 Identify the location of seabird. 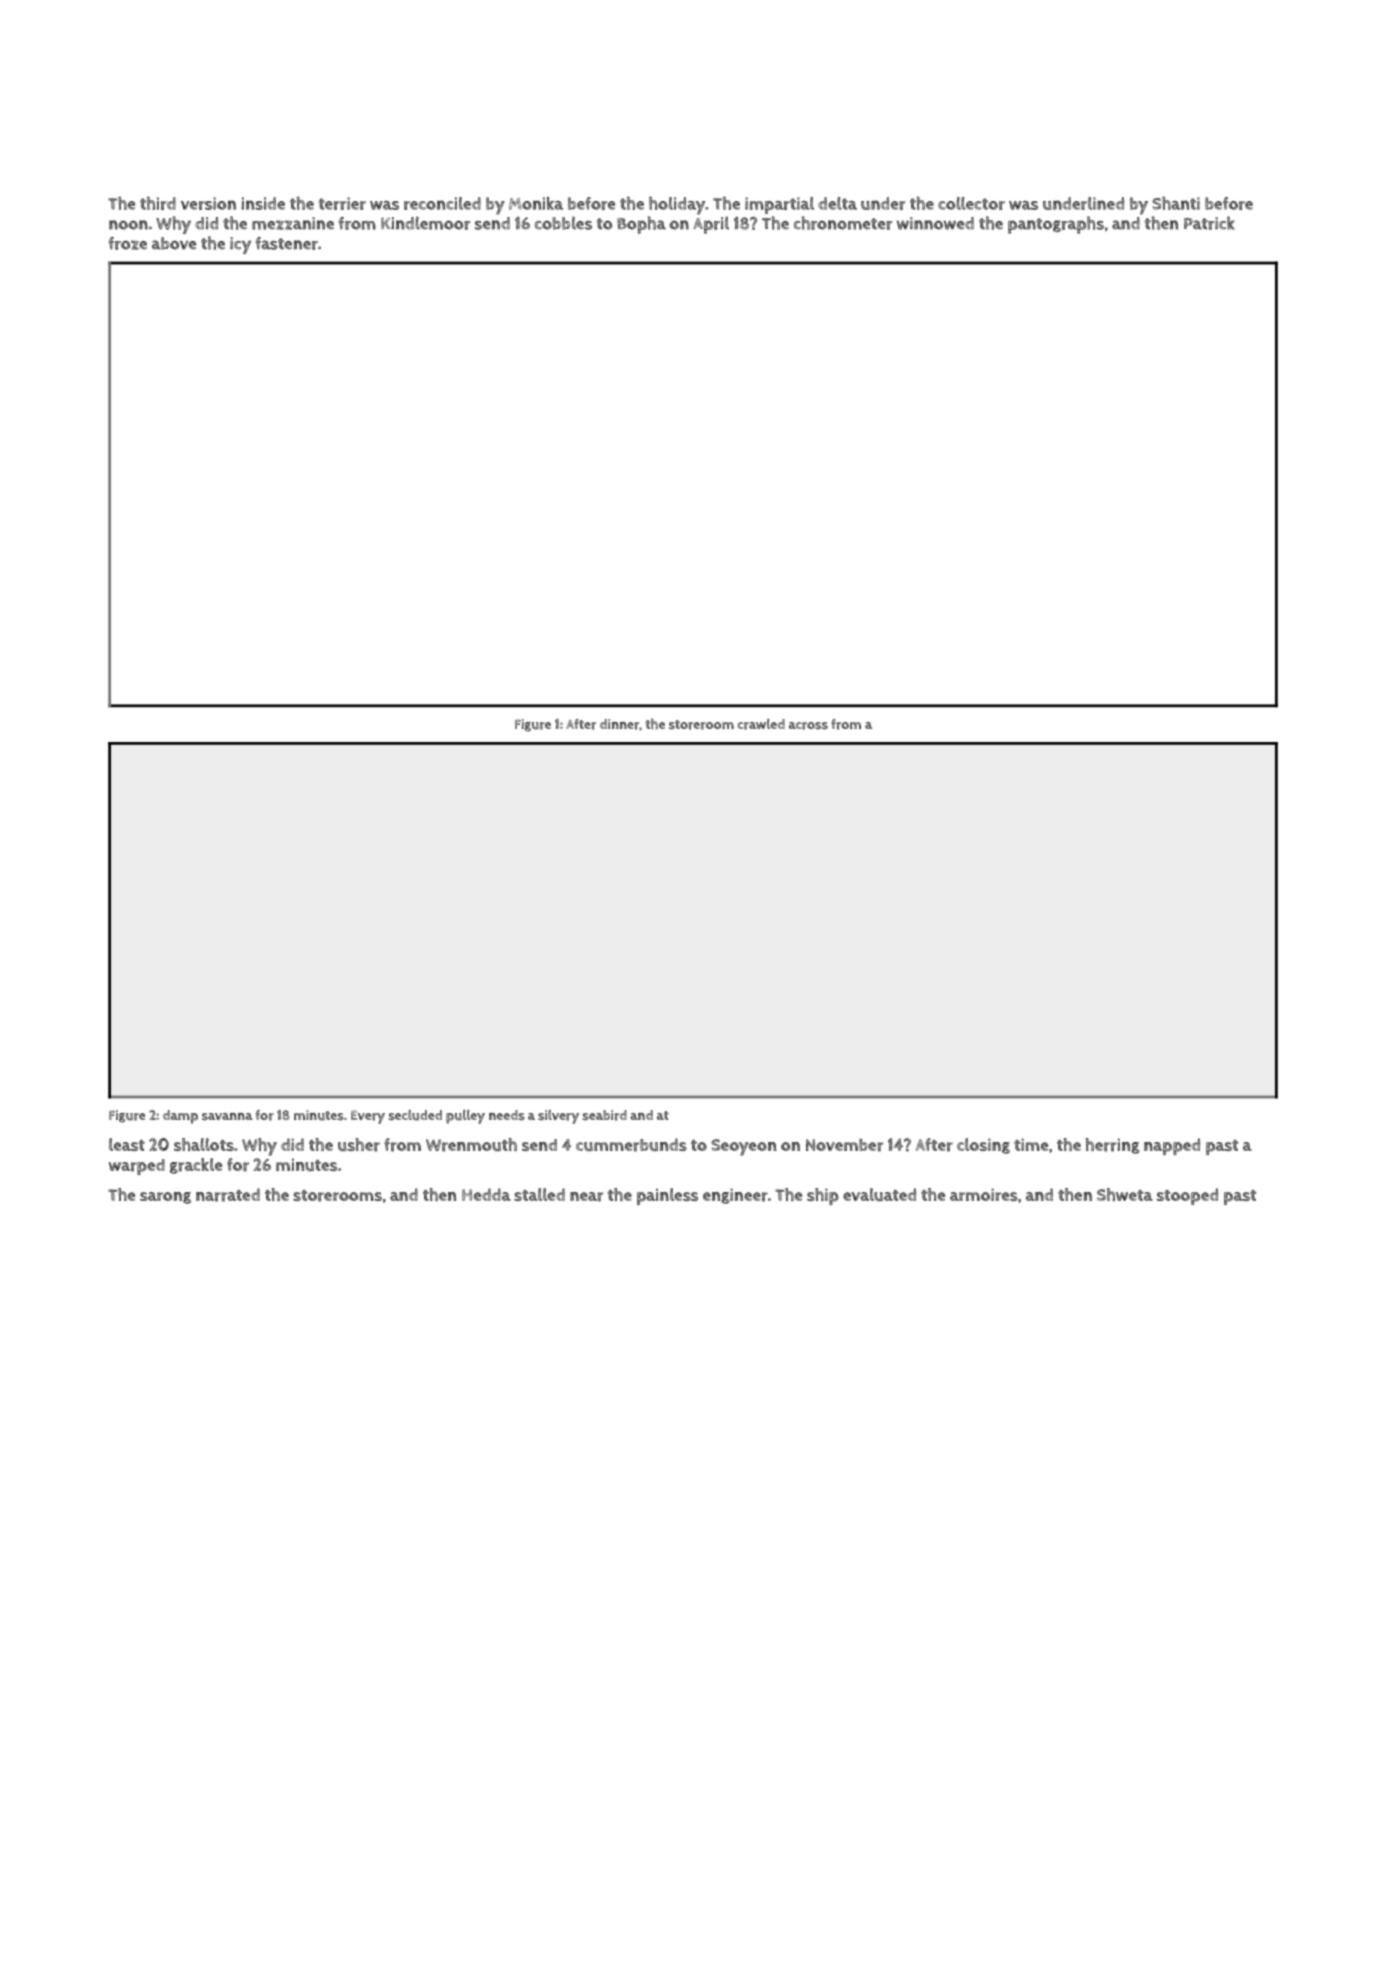
(605, 1115).
